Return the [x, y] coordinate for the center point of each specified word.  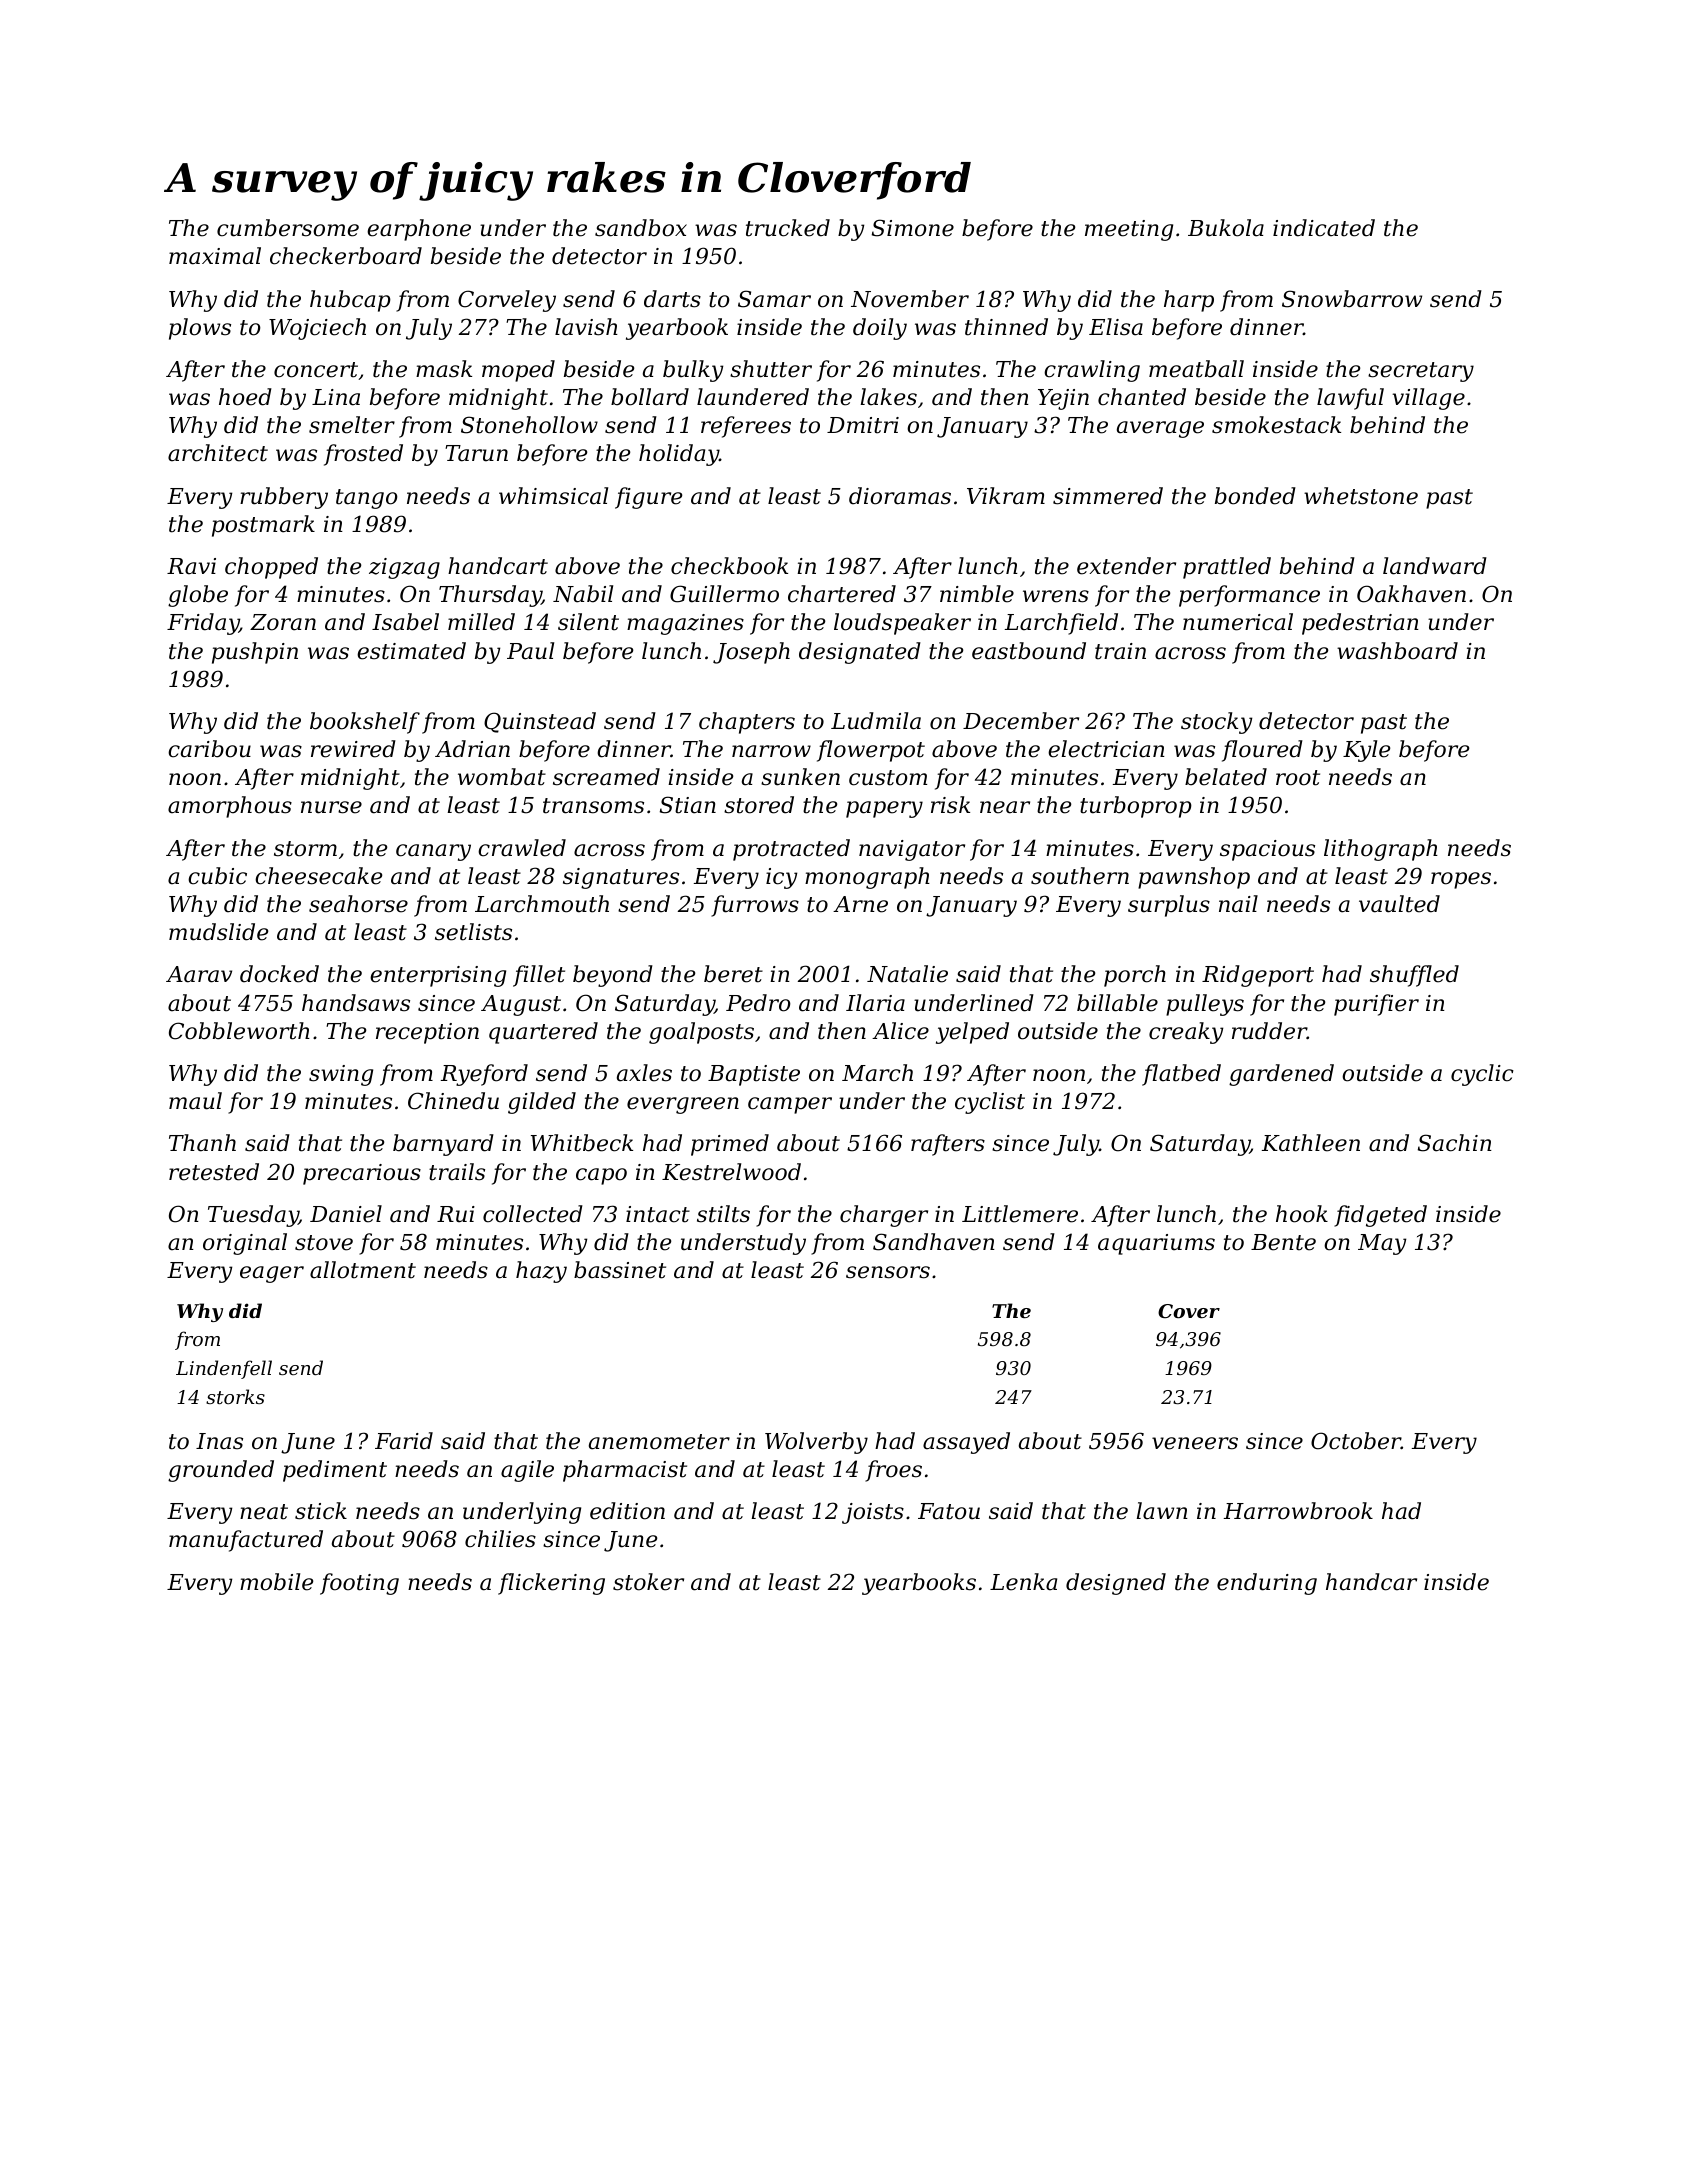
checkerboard [346, 256]
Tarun [476, 453]
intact [658, 1214]
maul [195, 1101]
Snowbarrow [1352, 299]
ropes [1461, 880]
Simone [913, 228]
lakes [889, 397]
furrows [755, 906]
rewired [353, 749]
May [1382, 1244]
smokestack [1276, 425]
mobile [276, 1582]
